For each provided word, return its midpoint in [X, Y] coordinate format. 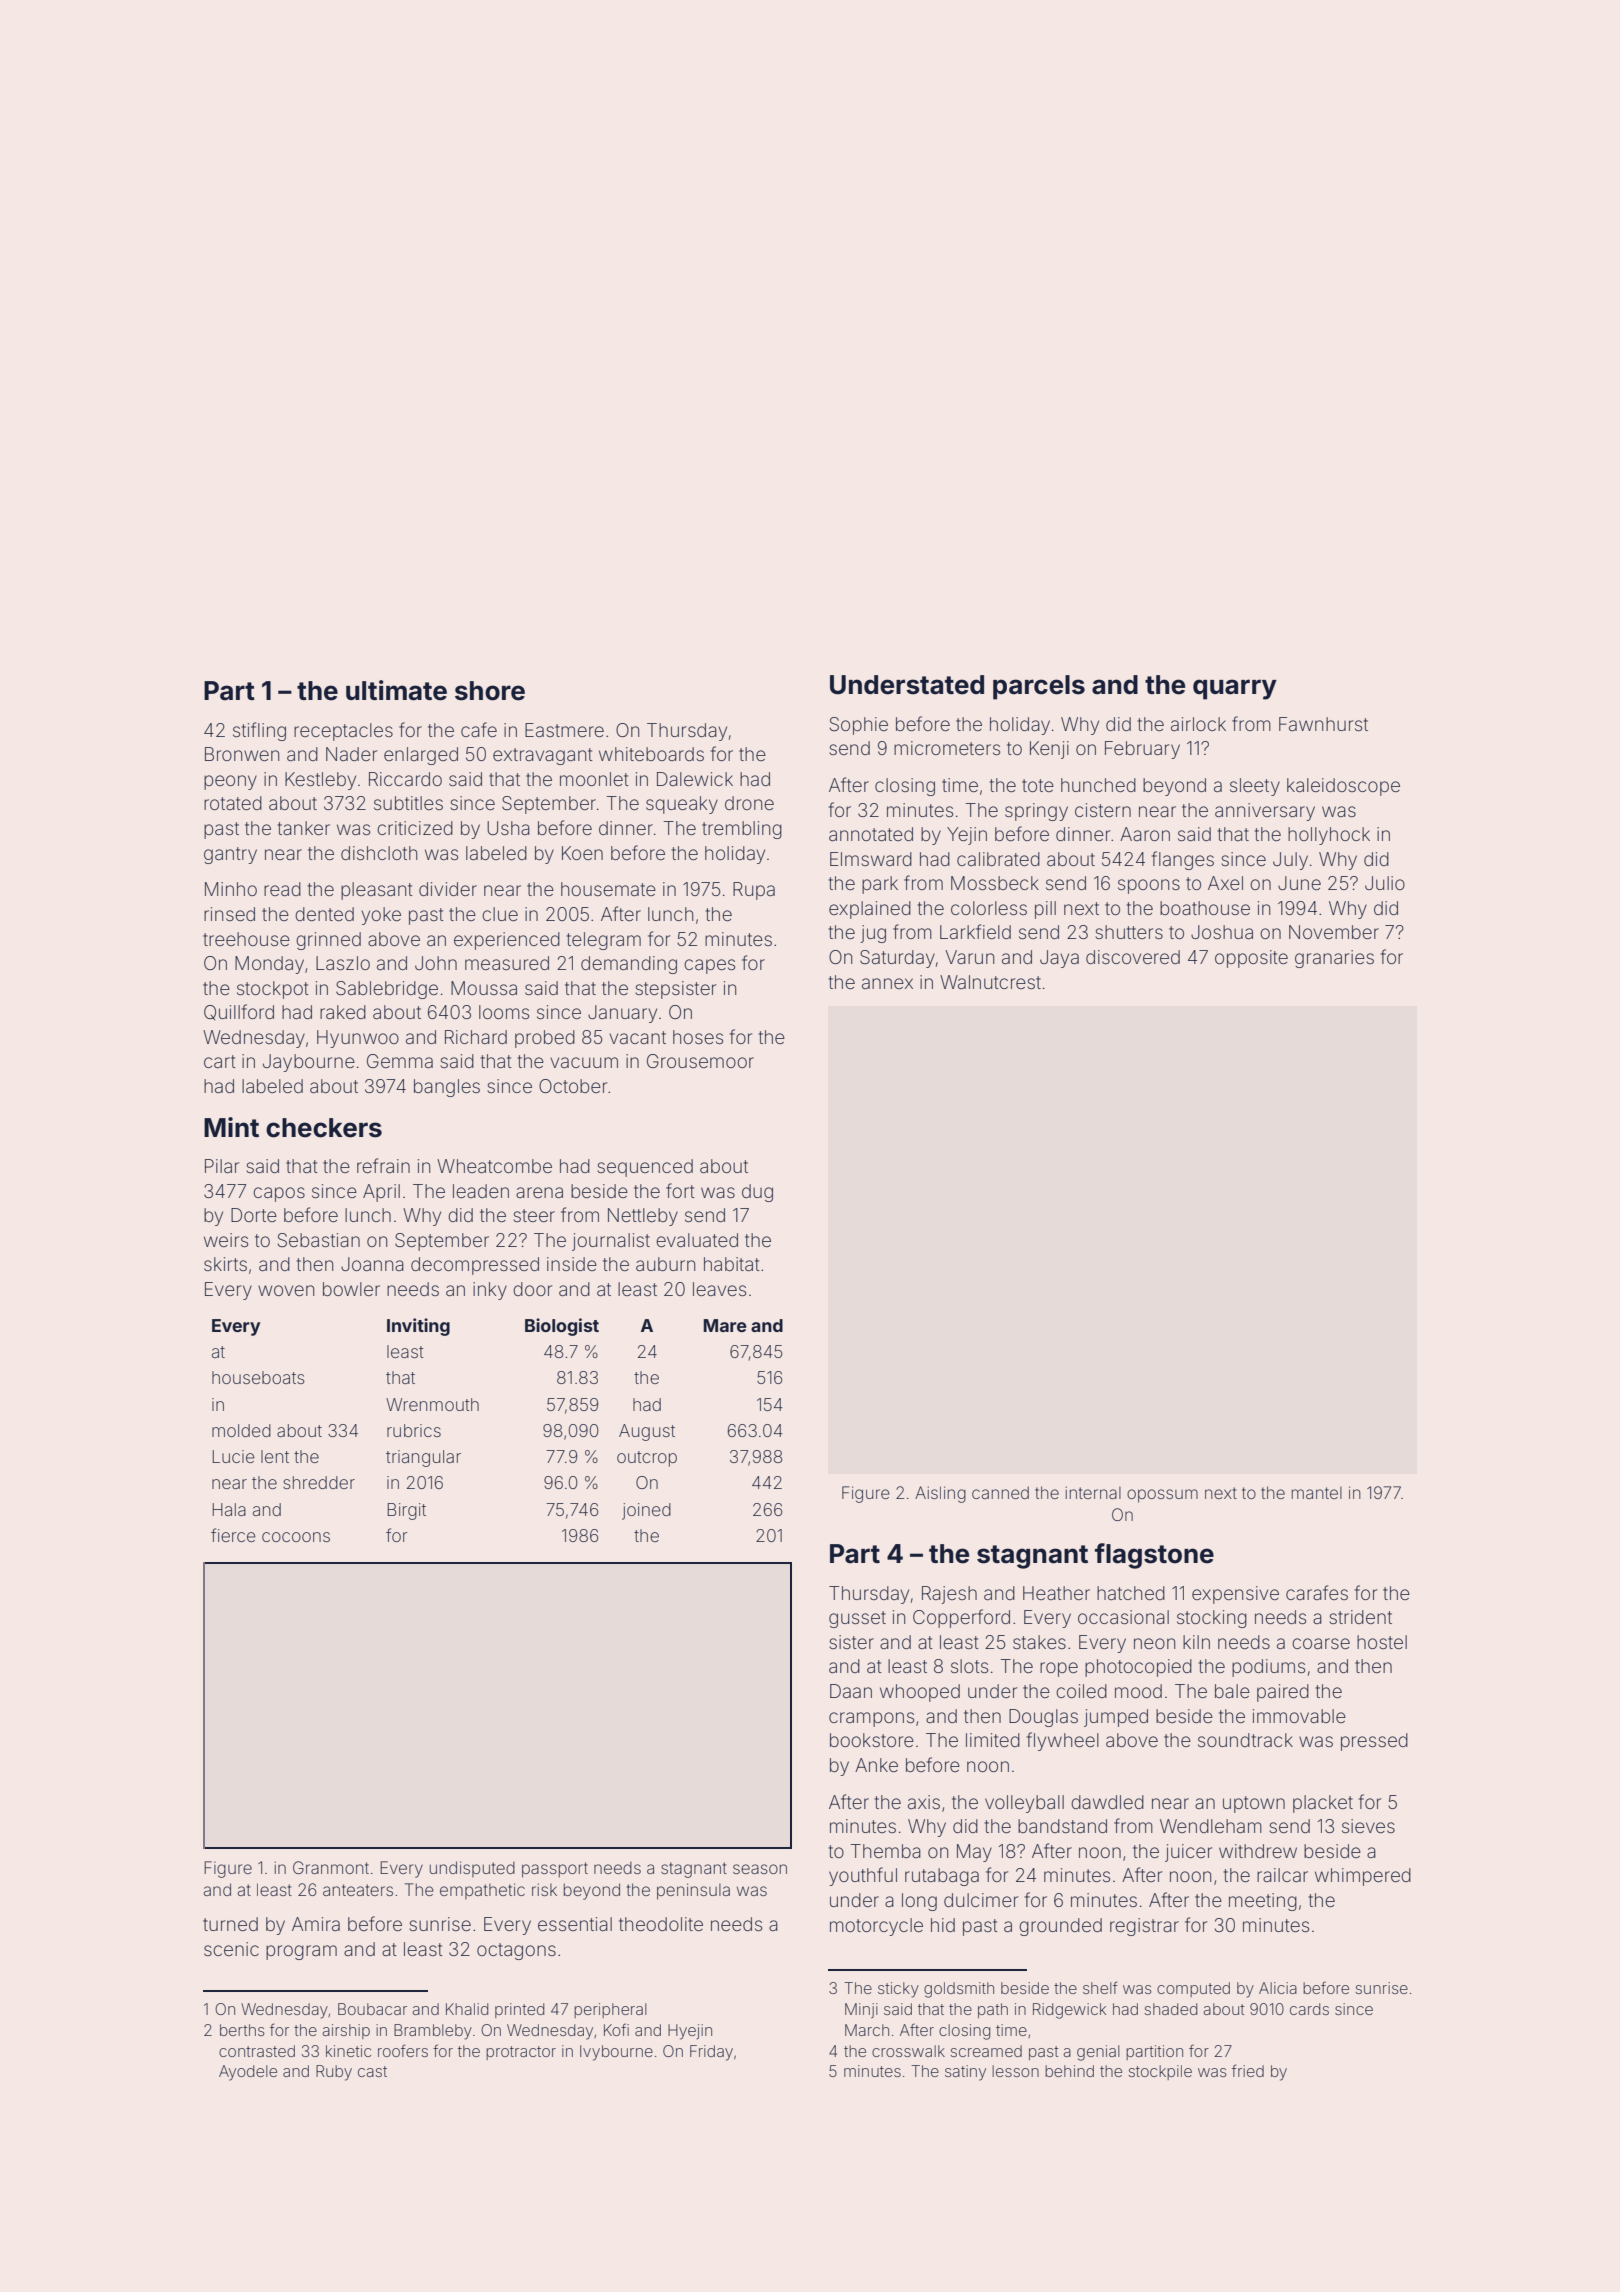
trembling [742, 830]
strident [1361, 1617]
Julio [1385, 883]
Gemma [400, 1061]
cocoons [296, 1537]
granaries [1334, 959]
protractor [521, 2053]
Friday [711, 2053]
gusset [857, 1619]
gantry [230, 855]
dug [757, 1193]
